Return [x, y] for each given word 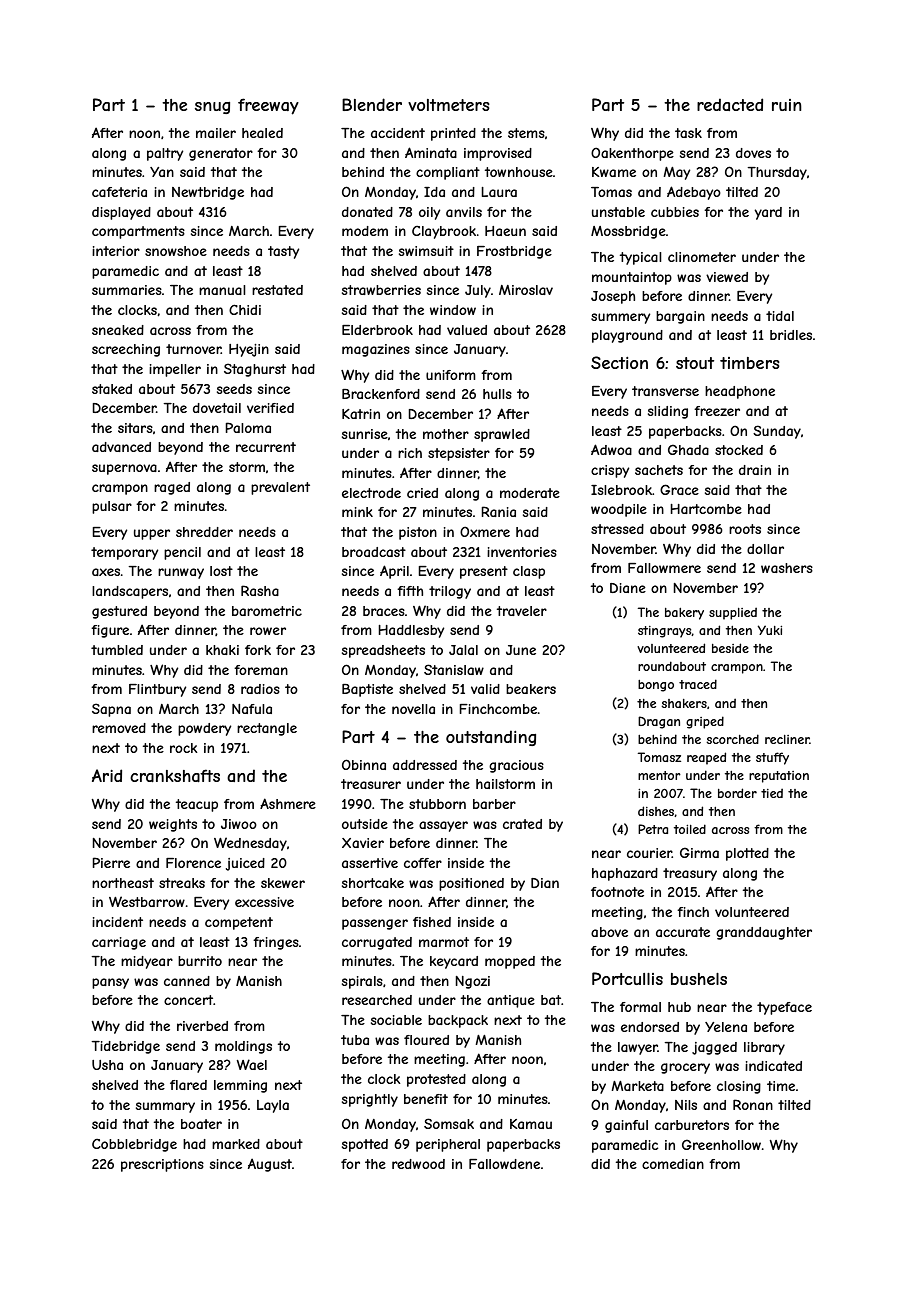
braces [384, 611]
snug [212, 108]
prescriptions [162, 1165]
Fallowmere [664, 568]
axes [106, 572]
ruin [787, 105]
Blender [372, 104]
